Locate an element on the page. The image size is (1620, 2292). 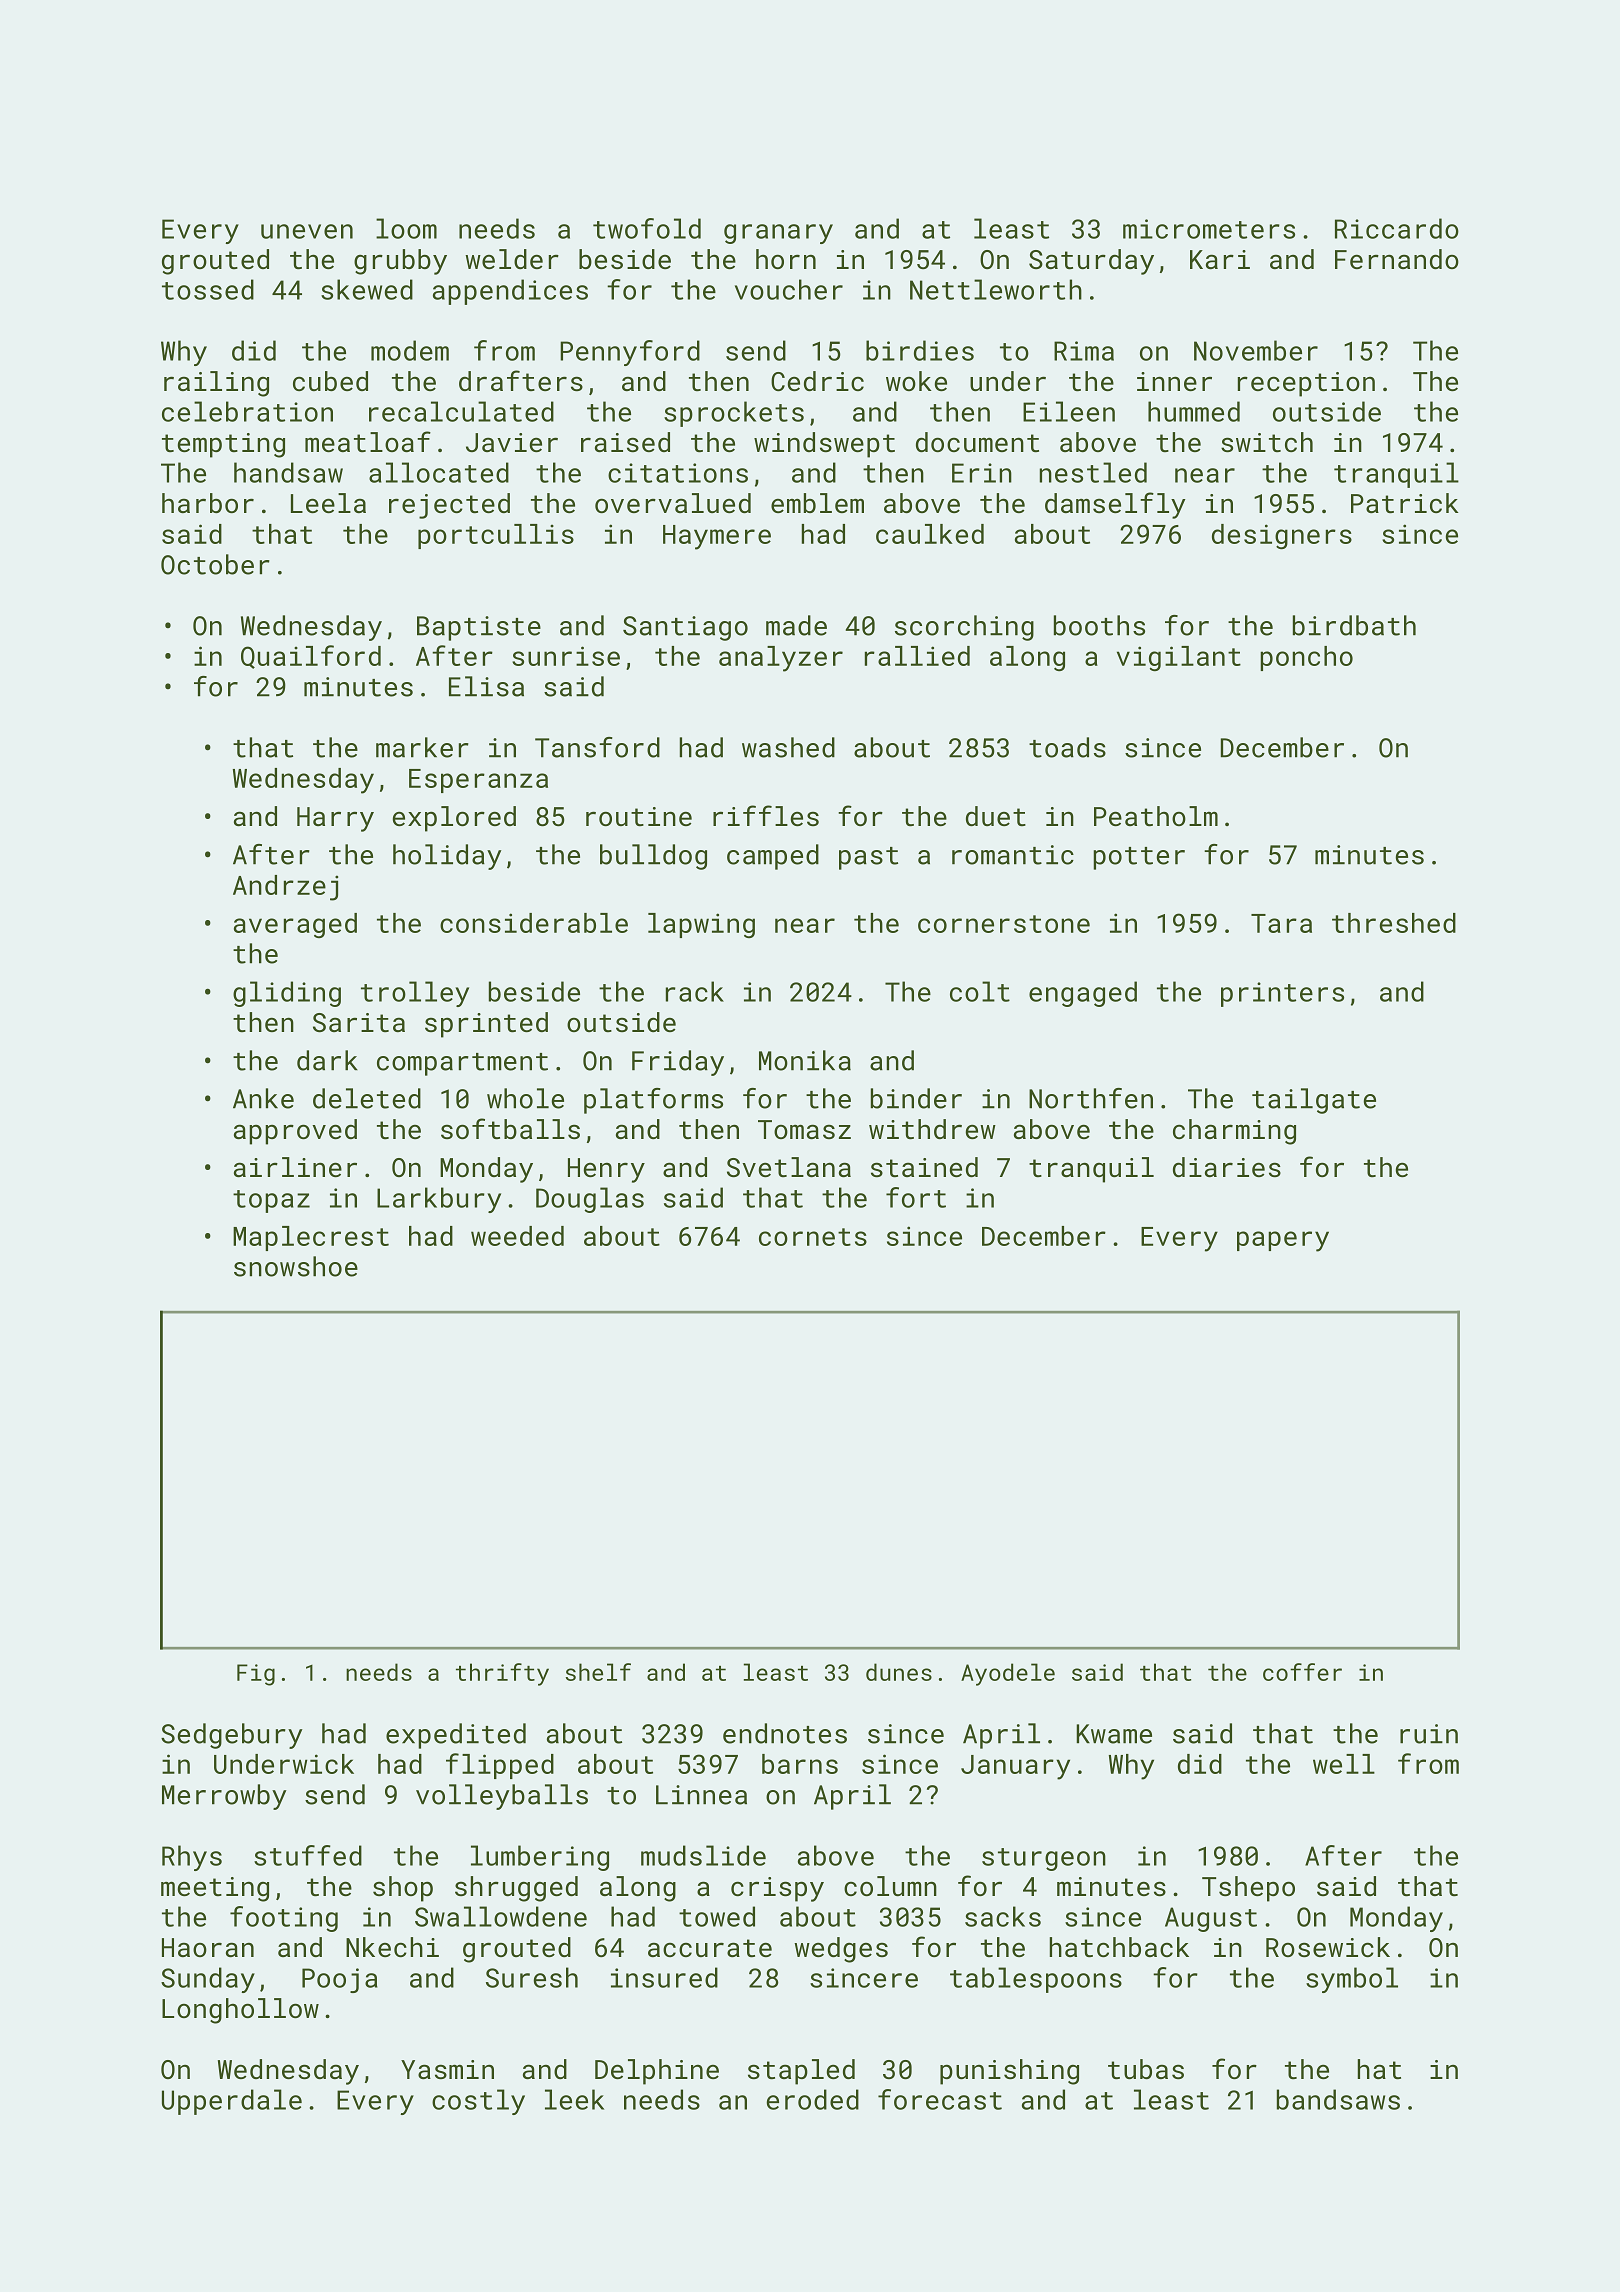
woke is located at coordinates (916, 381).
